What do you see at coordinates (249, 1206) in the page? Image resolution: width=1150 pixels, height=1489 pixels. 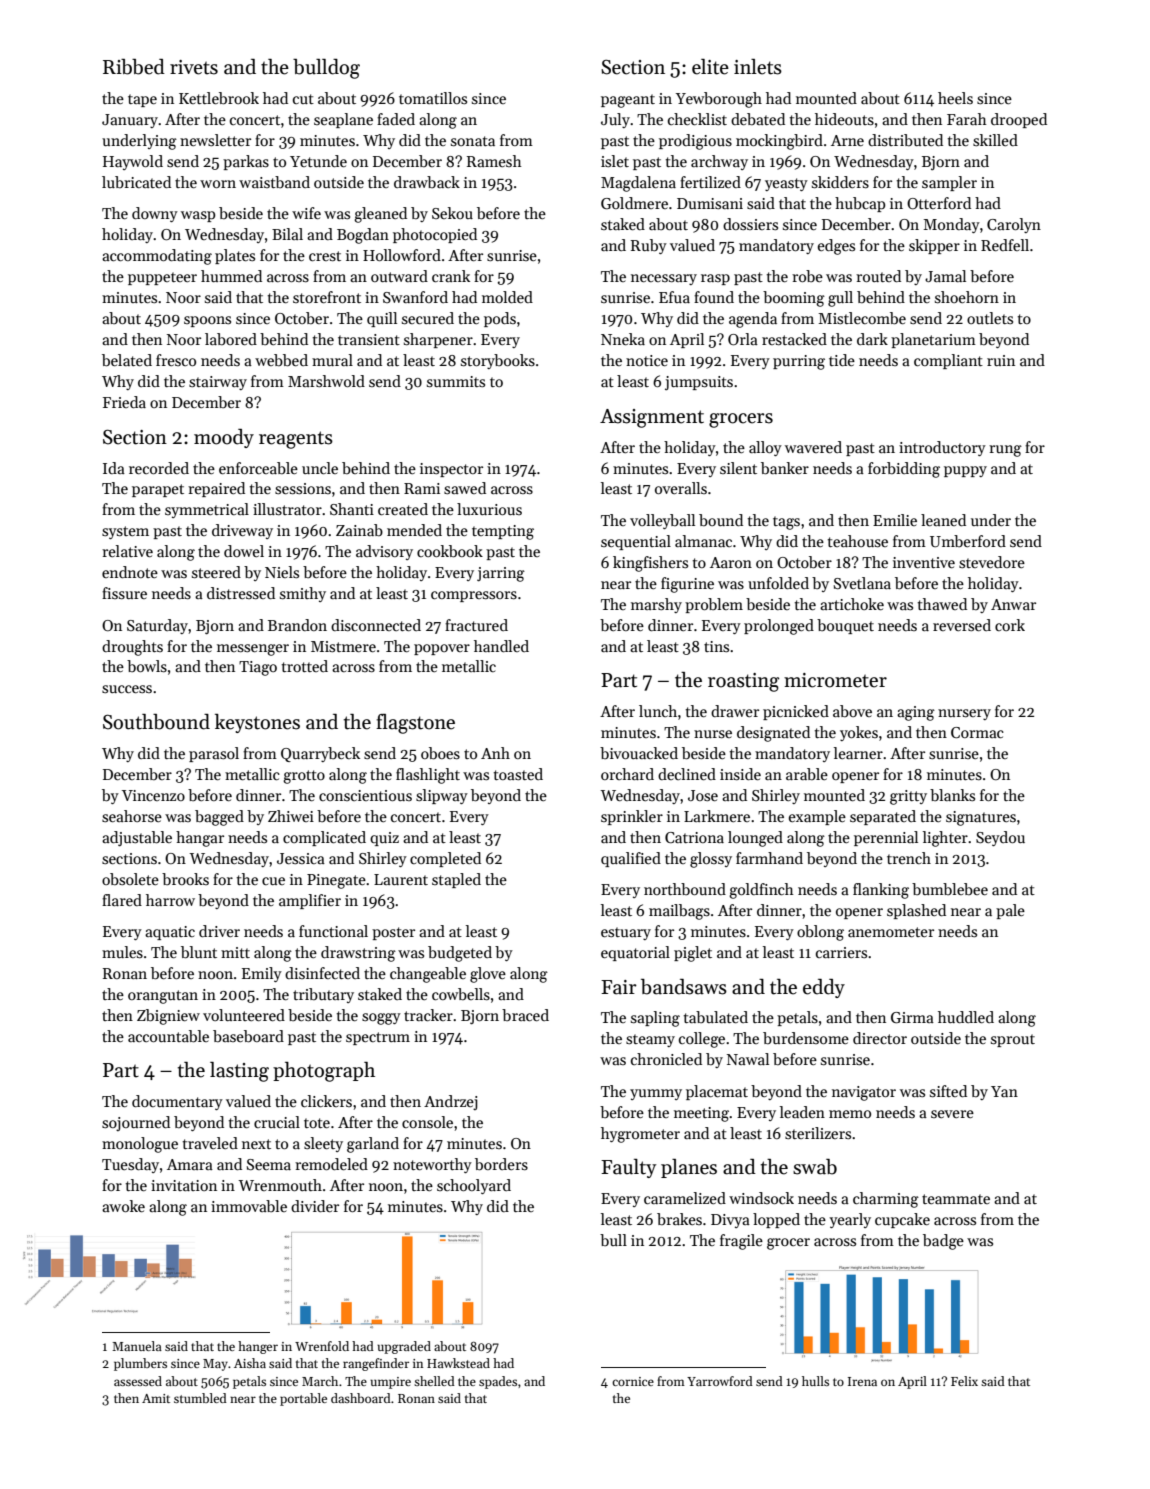 I see `immovable` at bounding box center [249, 1206].
